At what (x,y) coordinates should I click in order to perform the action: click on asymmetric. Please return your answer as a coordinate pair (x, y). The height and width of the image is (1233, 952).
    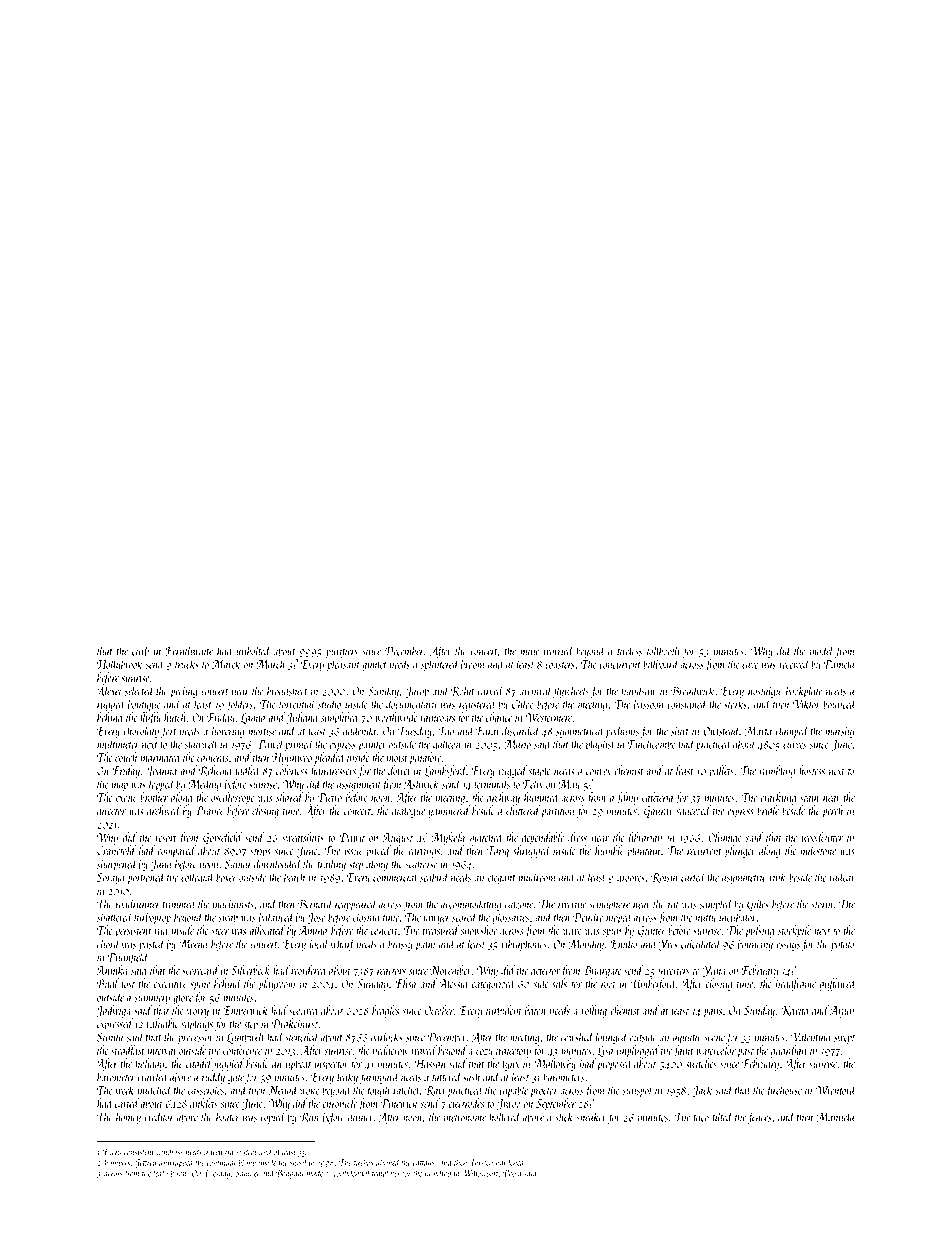
    Looking at the image, I should click on (744, 879).
